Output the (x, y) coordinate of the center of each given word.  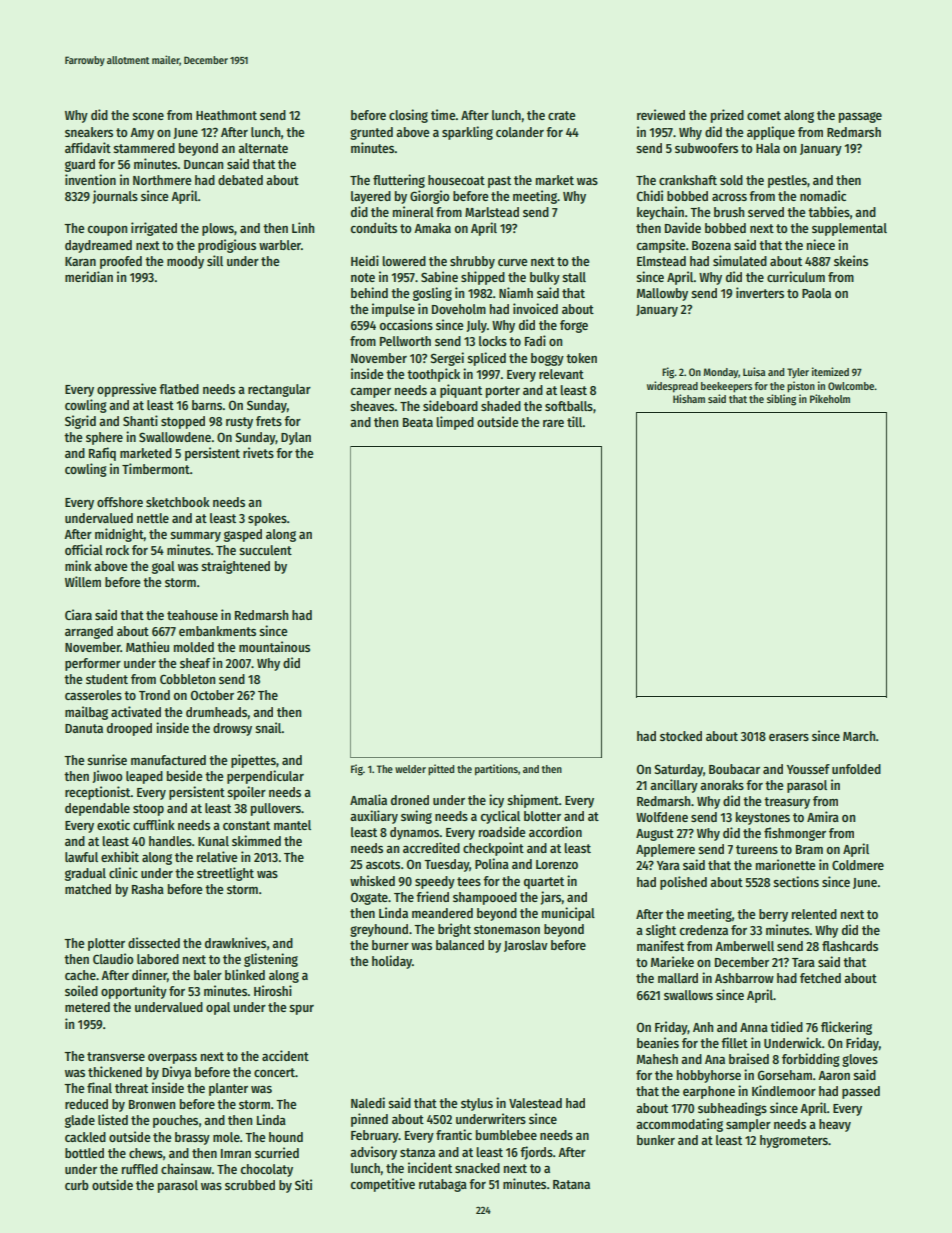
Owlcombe (851, 386)
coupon (107, 231)
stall (574, 277)
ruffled (140, 1169)
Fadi (535, 340)
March (859, 736)
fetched (820, 978)
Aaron (834, 1075)
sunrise (107, 759)
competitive (383, 1185)
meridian (89, 276)
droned (410, 800)
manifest (660, 945)
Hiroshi (273, 990)
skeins (851, 260)
